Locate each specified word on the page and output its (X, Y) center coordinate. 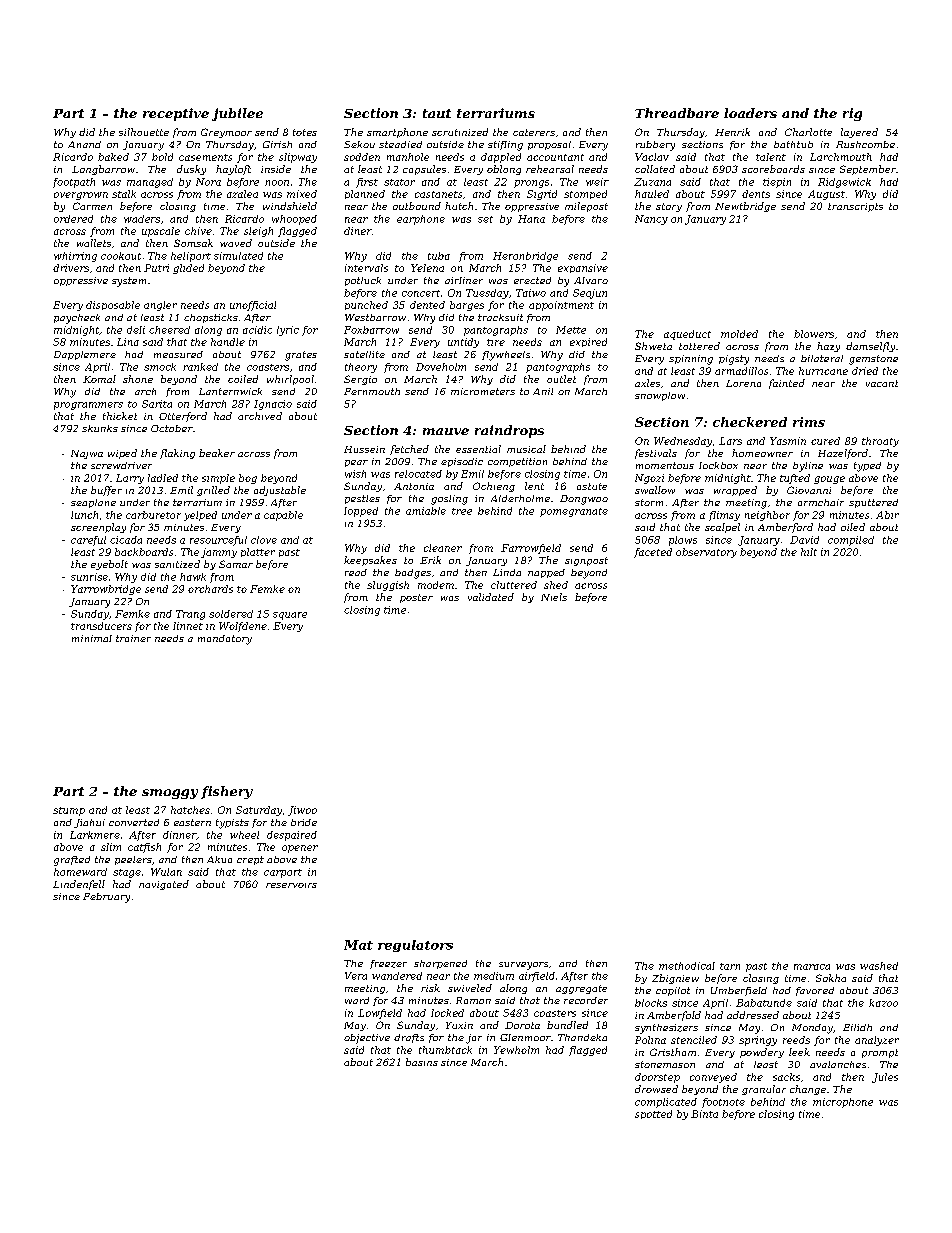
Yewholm (516, 1050)
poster (416, 598)
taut (437, 113)
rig (852, 114)
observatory (706, 553)
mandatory (225, 640)
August (826, 195)
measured (178, 354)
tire (496, 342)
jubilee (237, 114)
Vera (356, 976)
